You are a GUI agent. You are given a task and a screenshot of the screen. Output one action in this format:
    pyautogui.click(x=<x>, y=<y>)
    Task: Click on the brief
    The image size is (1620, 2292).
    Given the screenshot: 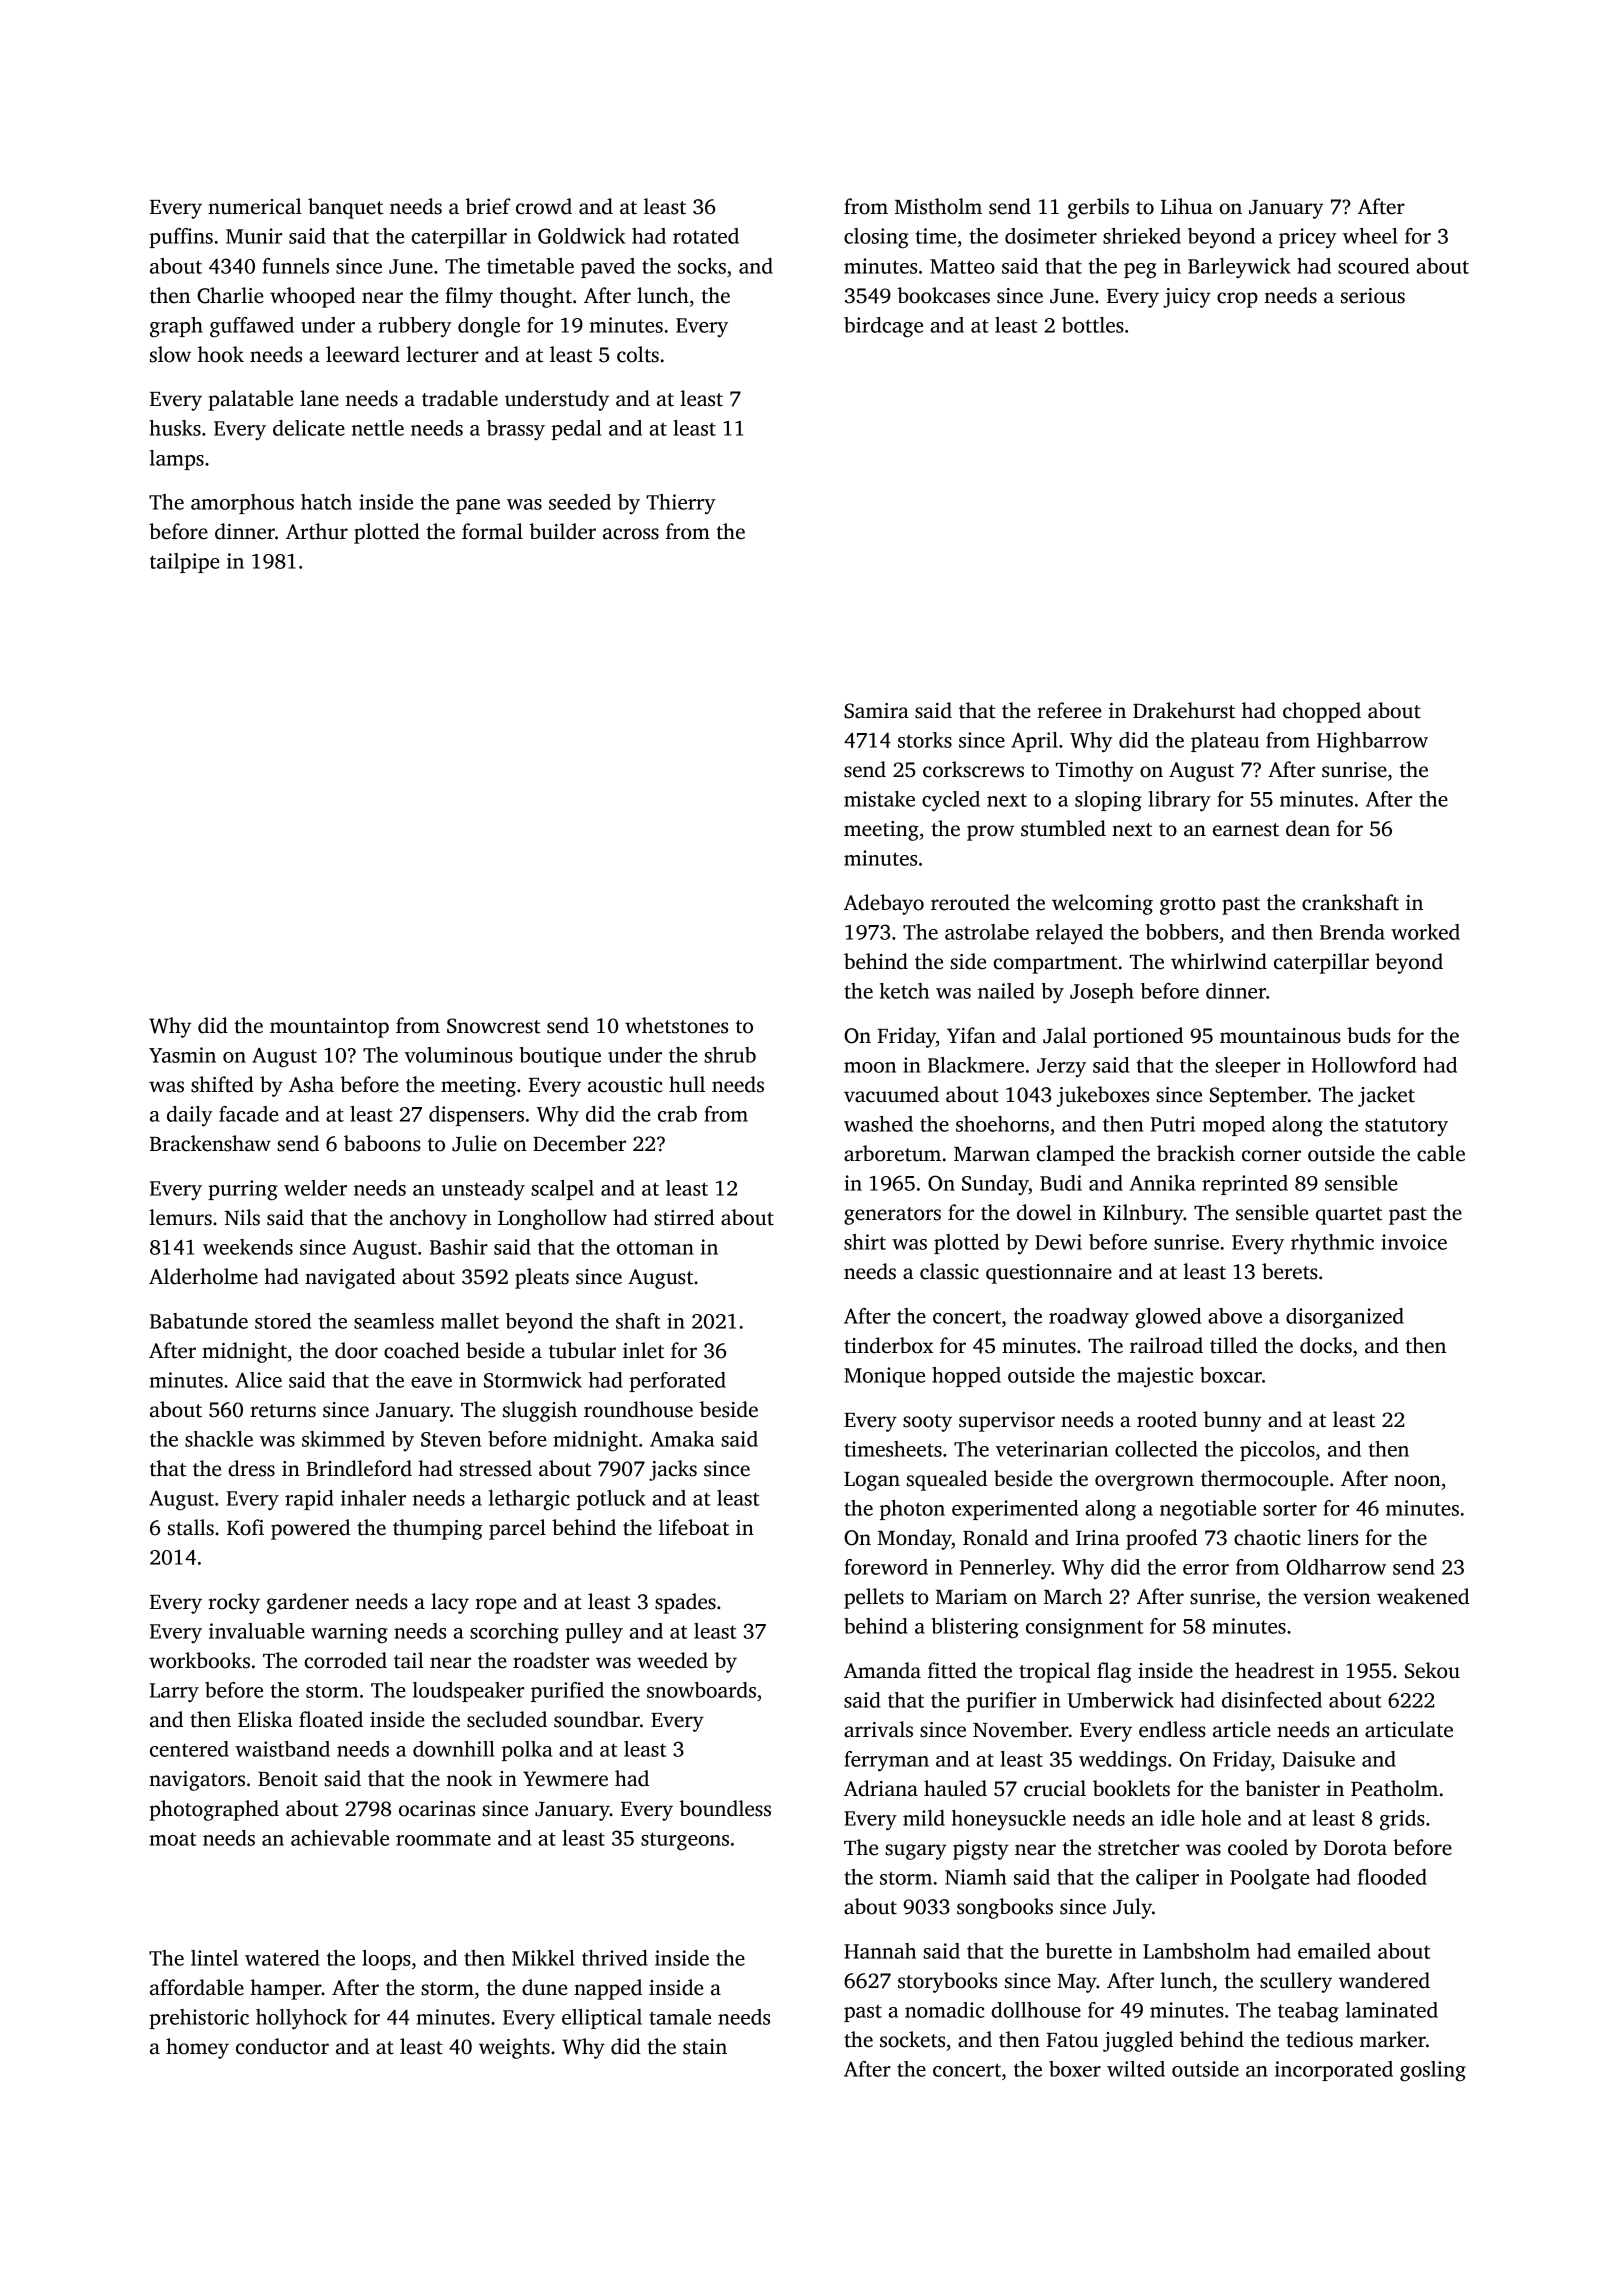 What is the action you would take?
    pyautogui.click(x=488, y=206)
